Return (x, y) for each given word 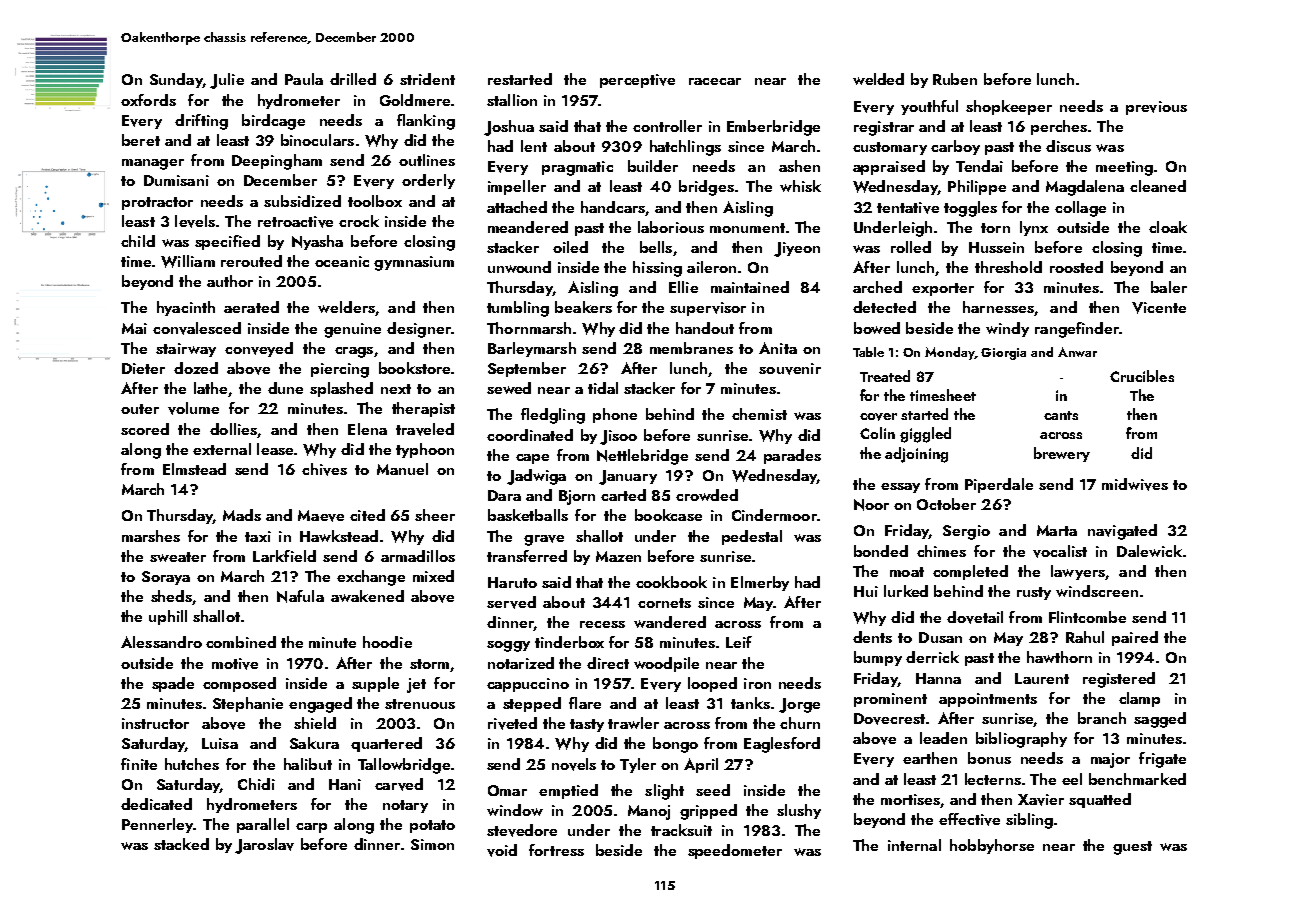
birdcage (273, 122)
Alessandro (161, 642)
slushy (799, 811)
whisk (800, 186)
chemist (759, 414)
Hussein (996, 247)
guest (1132, 848)
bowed (877, 328)
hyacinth (186, 308)
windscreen (1097, 591)
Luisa (220, 743)
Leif (739, 642)
